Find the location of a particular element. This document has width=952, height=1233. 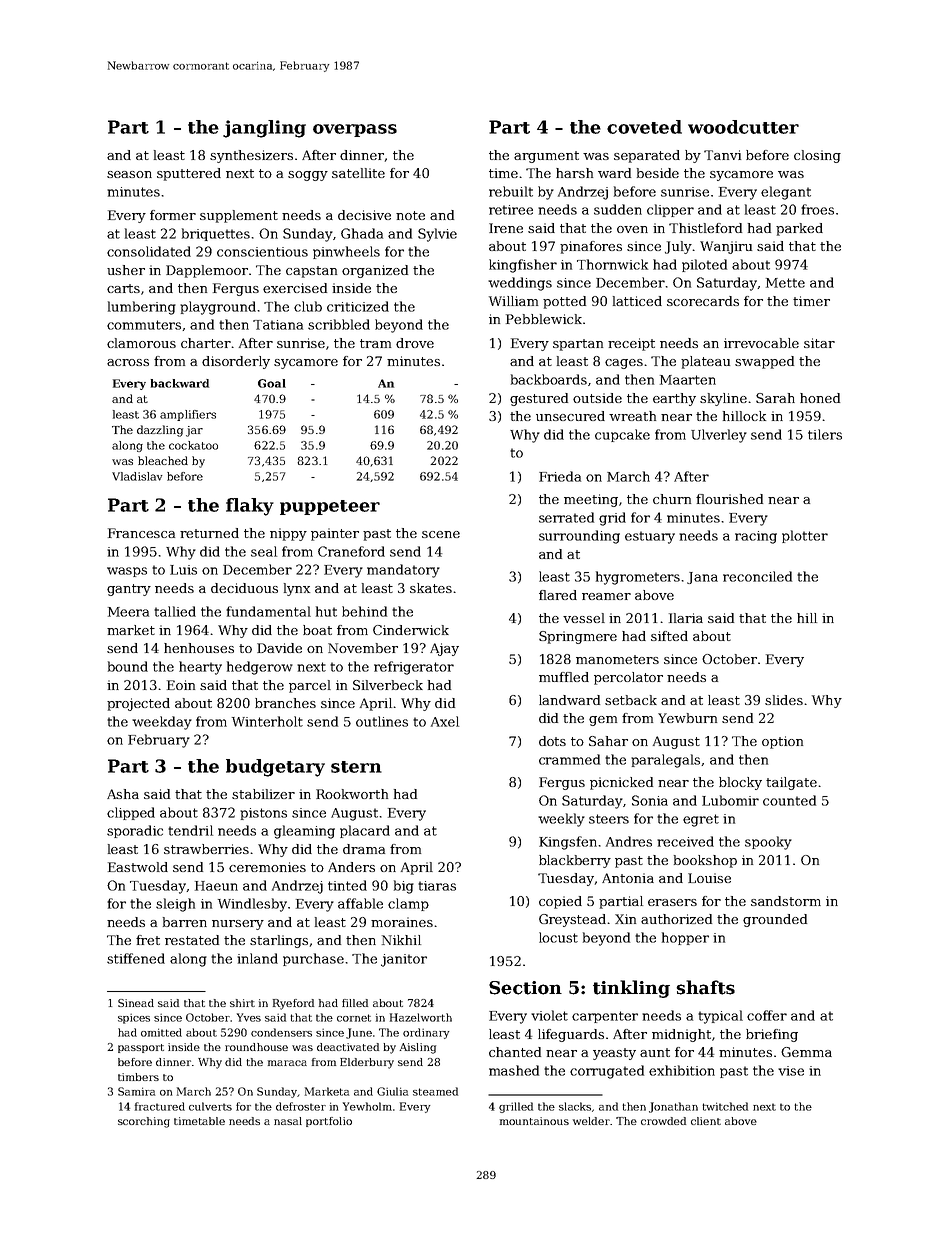

November is located at coordinates (363, 648).
